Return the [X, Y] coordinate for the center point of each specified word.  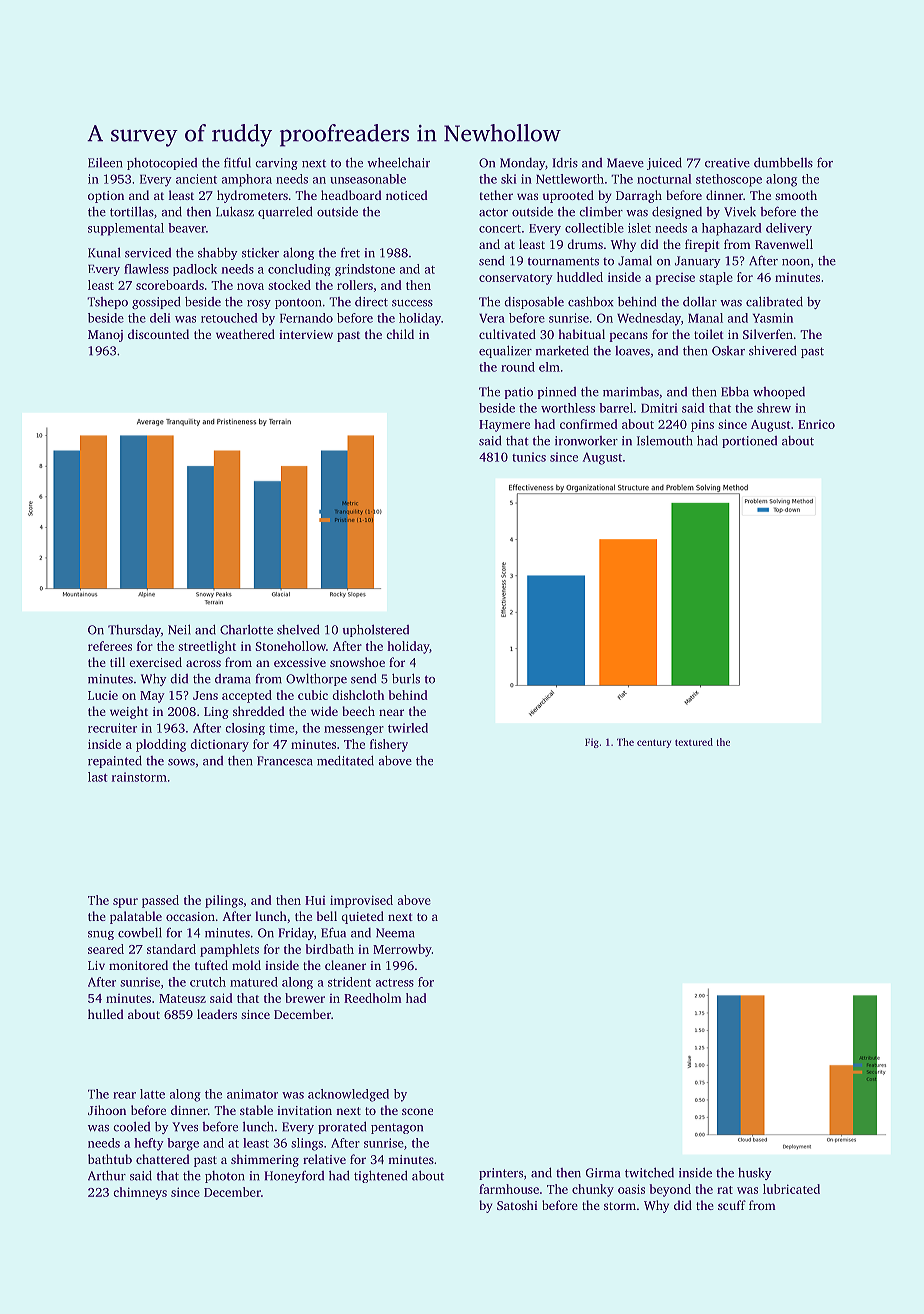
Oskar [728, 351]
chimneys [140, 1193]
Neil [179, 629]
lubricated [791, 1189]
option [106, 197]
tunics [529, 457]
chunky [593, 1190]
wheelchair [398, 162]
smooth [796, 195]
